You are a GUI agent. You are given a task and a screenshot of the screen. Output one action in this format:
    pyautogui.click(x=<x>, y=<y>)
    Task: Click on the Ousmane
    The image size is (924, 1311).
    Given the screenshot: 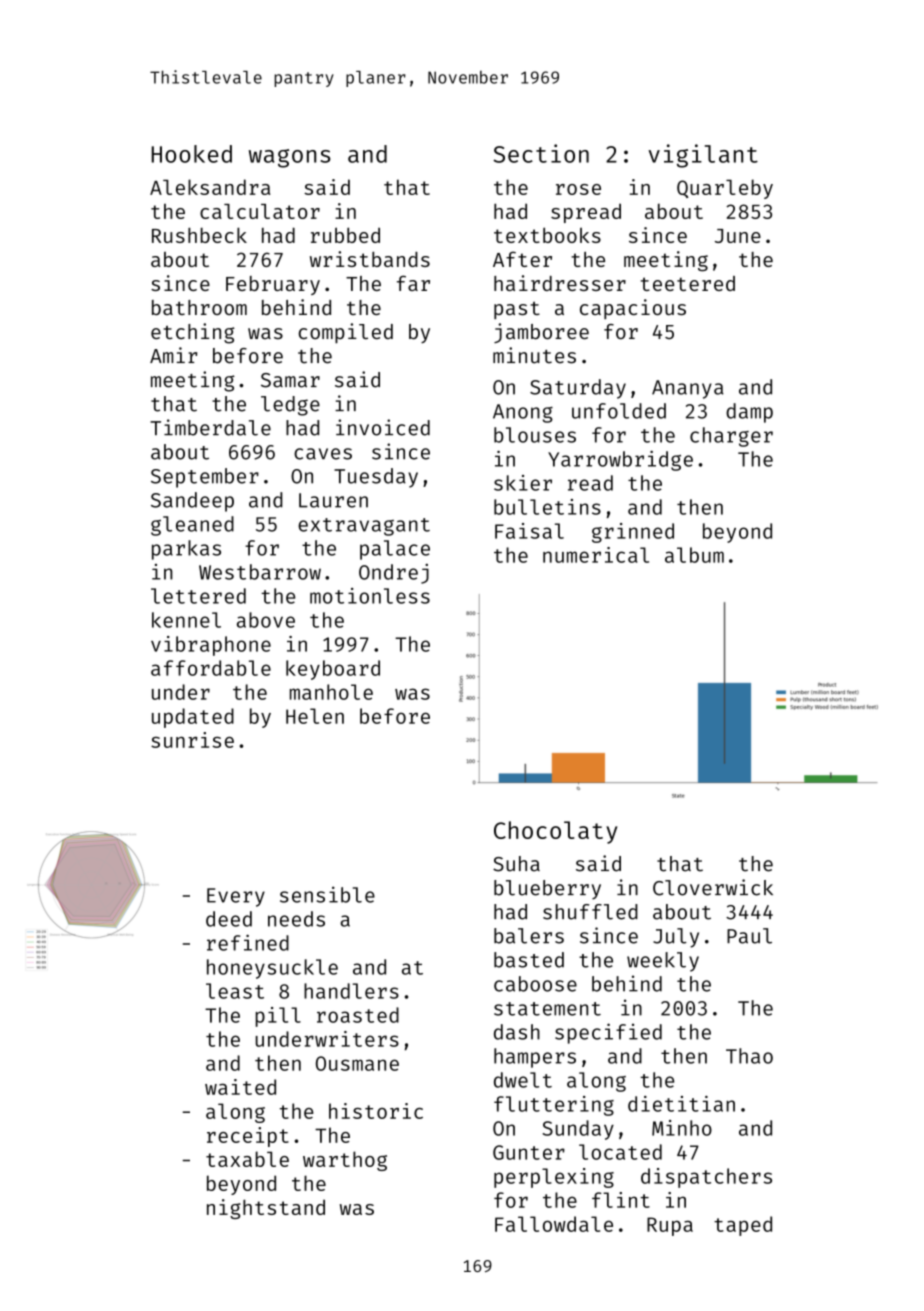 What is the action you would take?
    pyautogui.click(x=357, y=1063)
